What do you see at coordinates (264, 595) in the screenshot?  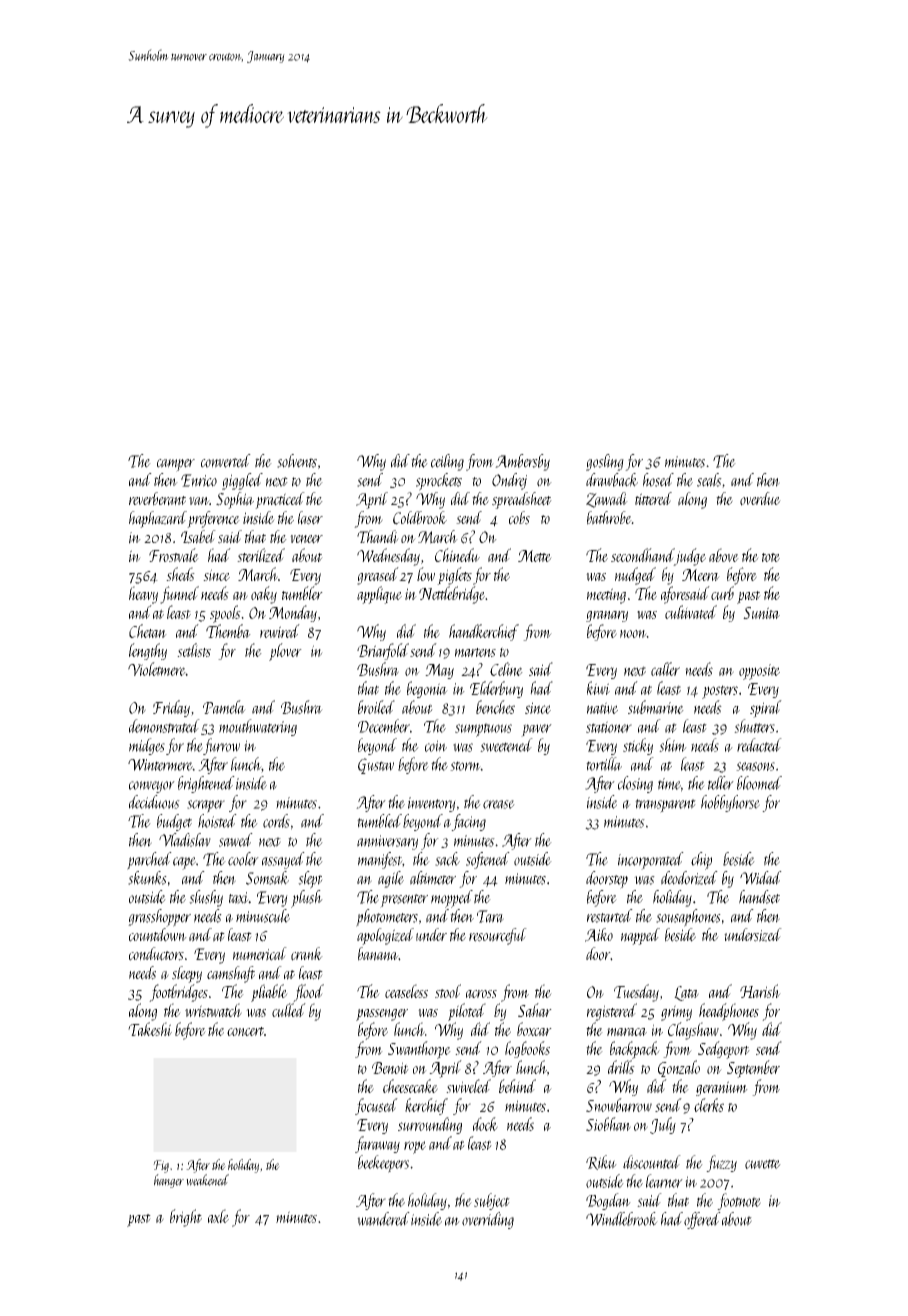 I see `oaky` at bounding box center [264, 595].
